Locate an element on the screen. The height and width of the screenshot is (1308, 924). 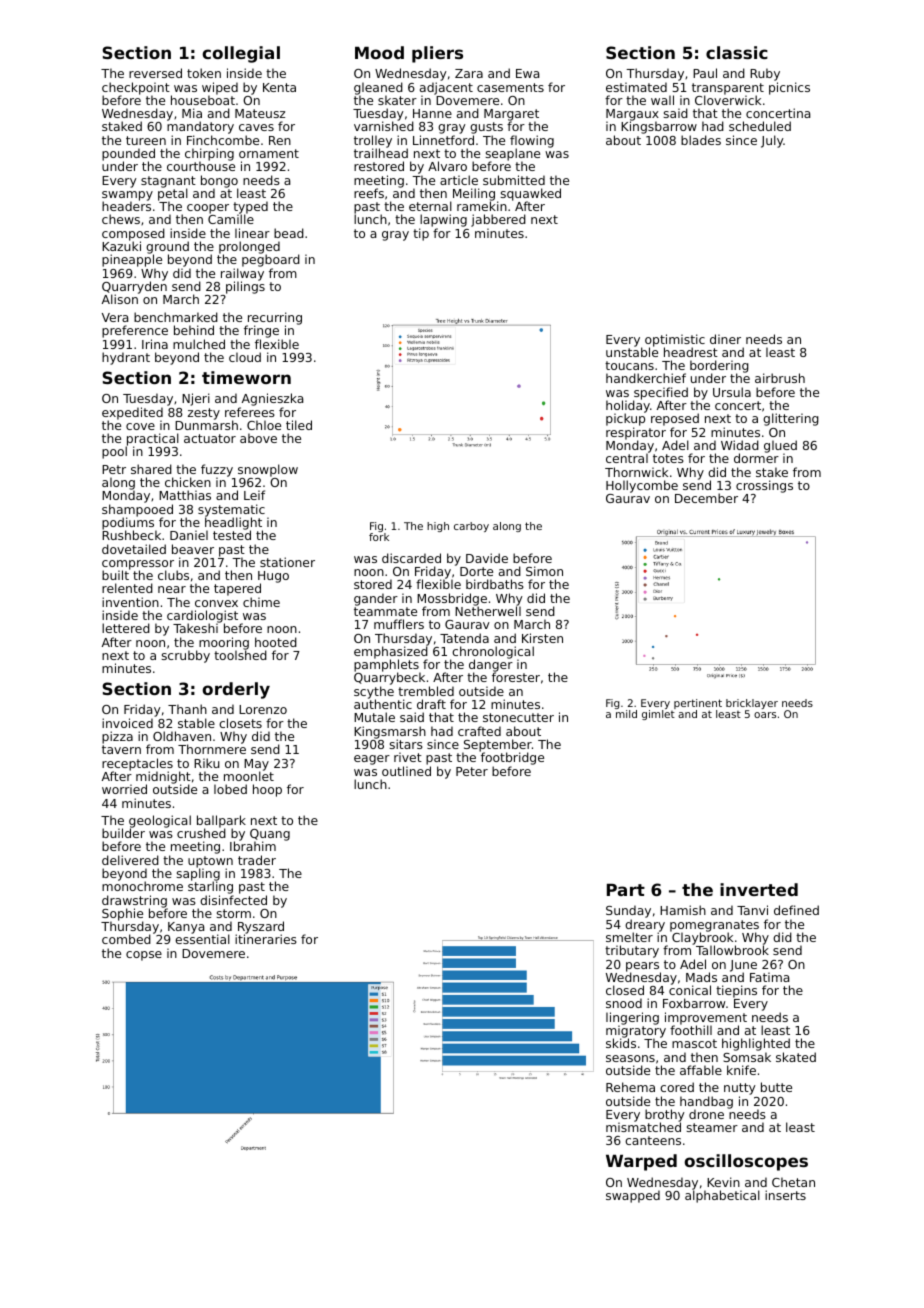
bricklayer is located at coordinates (752, 705).
